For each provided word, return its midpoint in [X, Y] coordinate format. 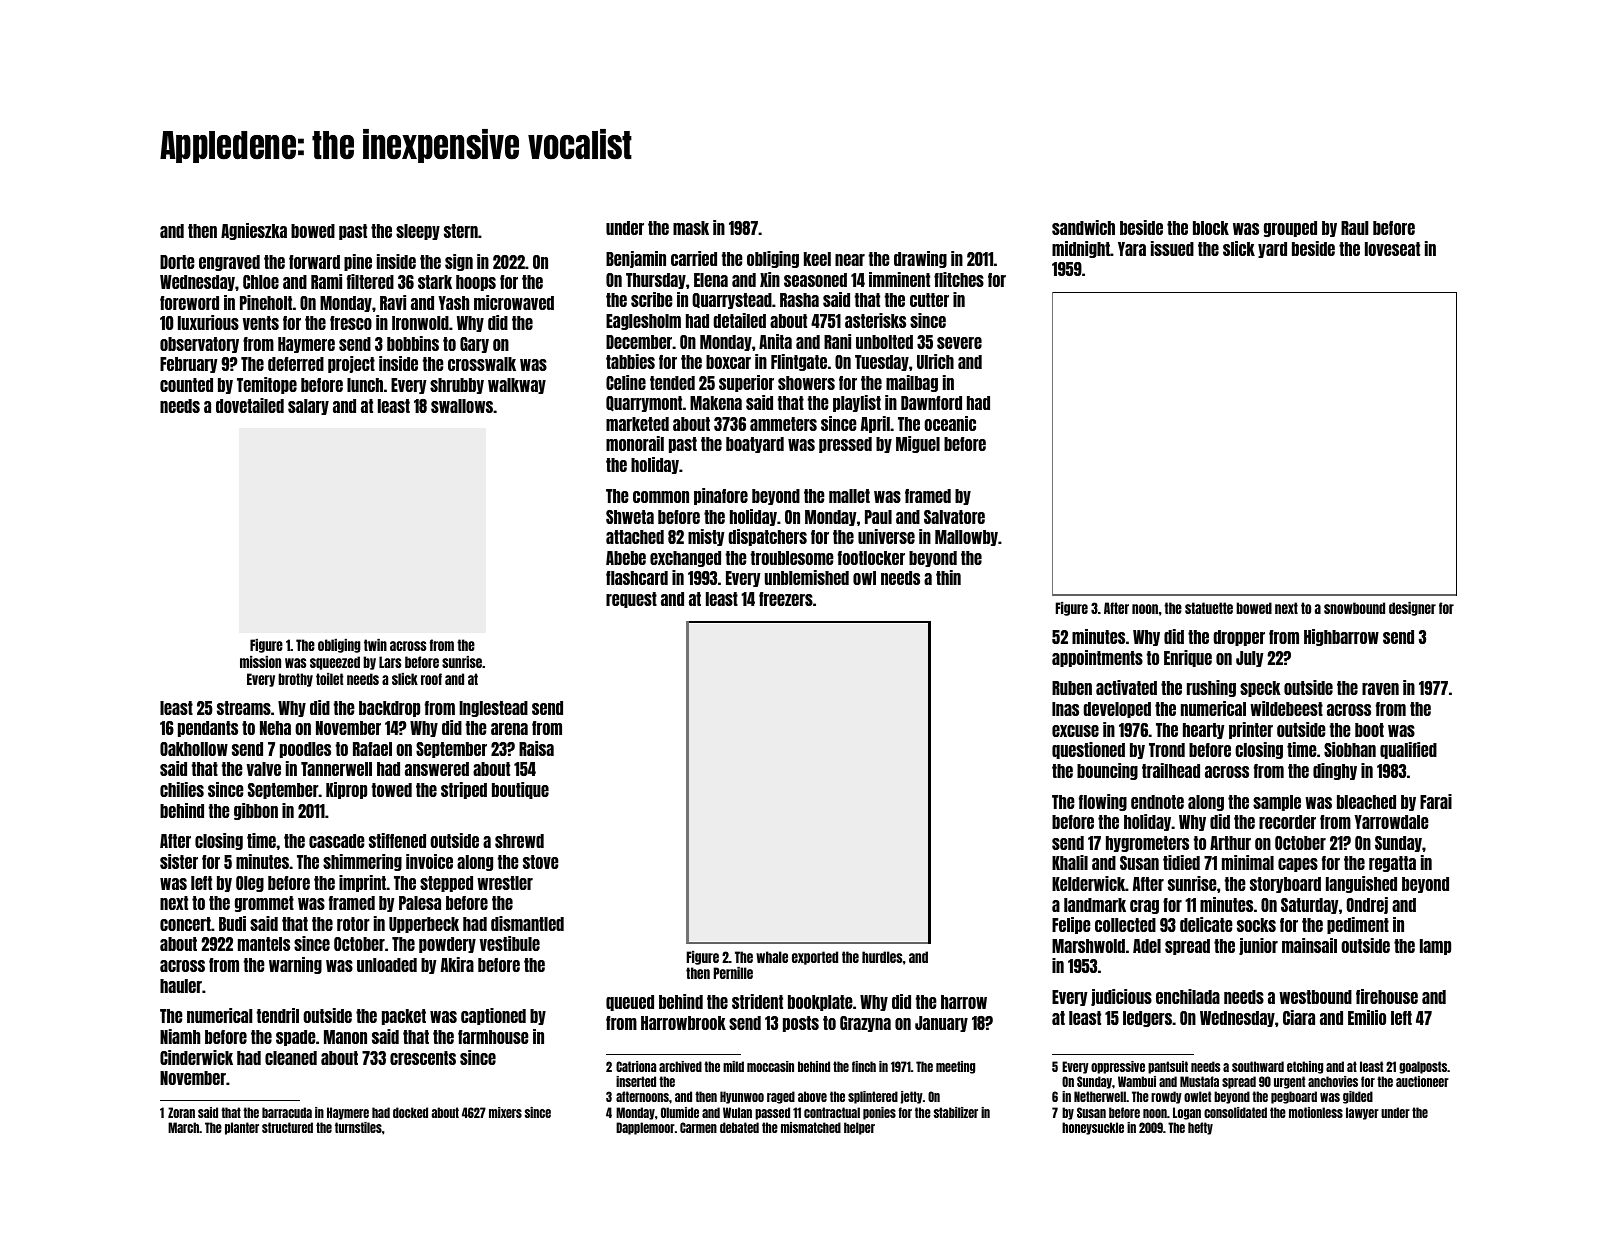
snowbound [1354, 608]
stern [461, 231]
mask [691, 228]
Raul [1354, 228]
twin [375, 645]
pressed [845, 445]
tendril [278, 1015]
